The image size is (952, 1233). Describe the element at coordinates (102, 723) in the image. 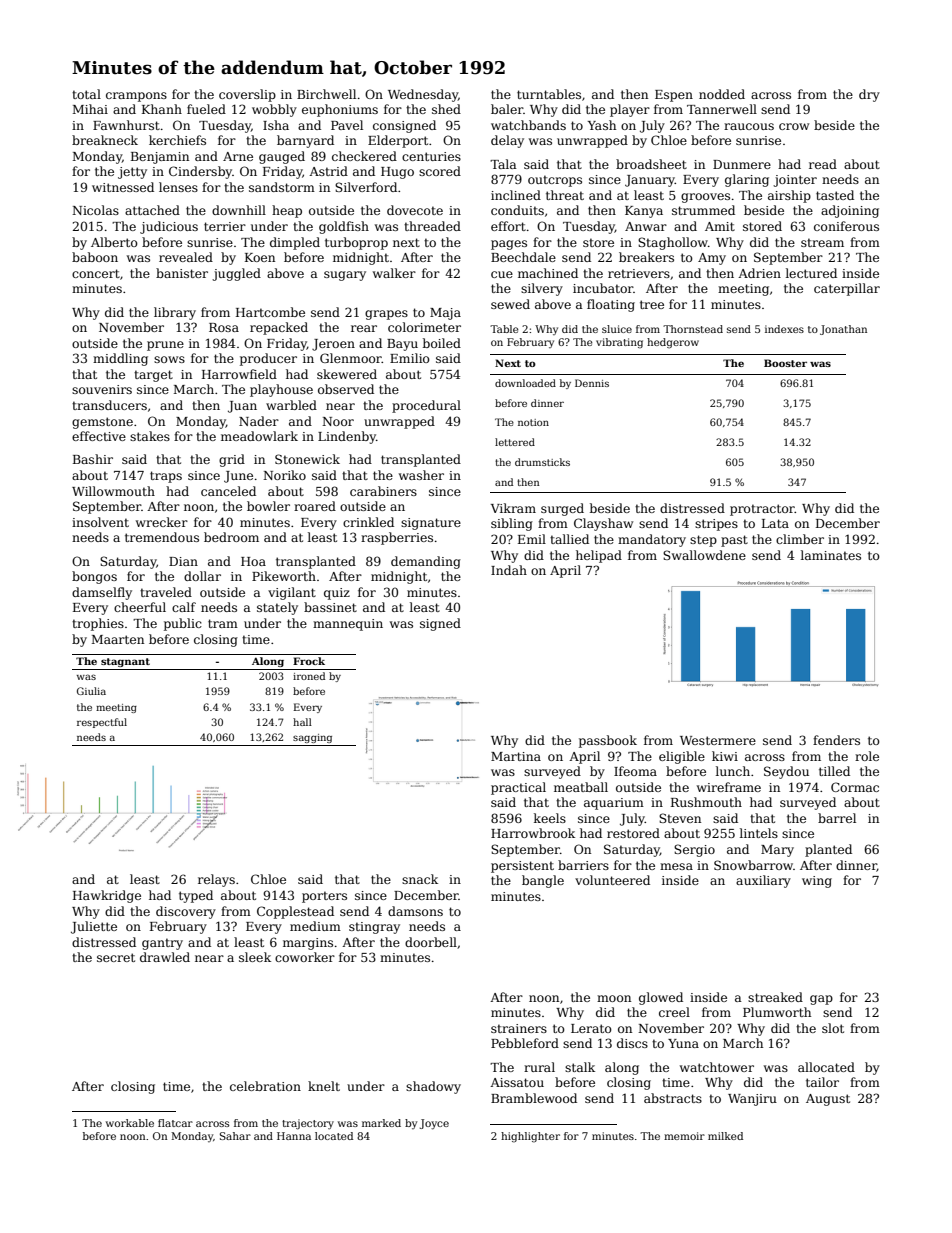

I see `respectful` at that location.
